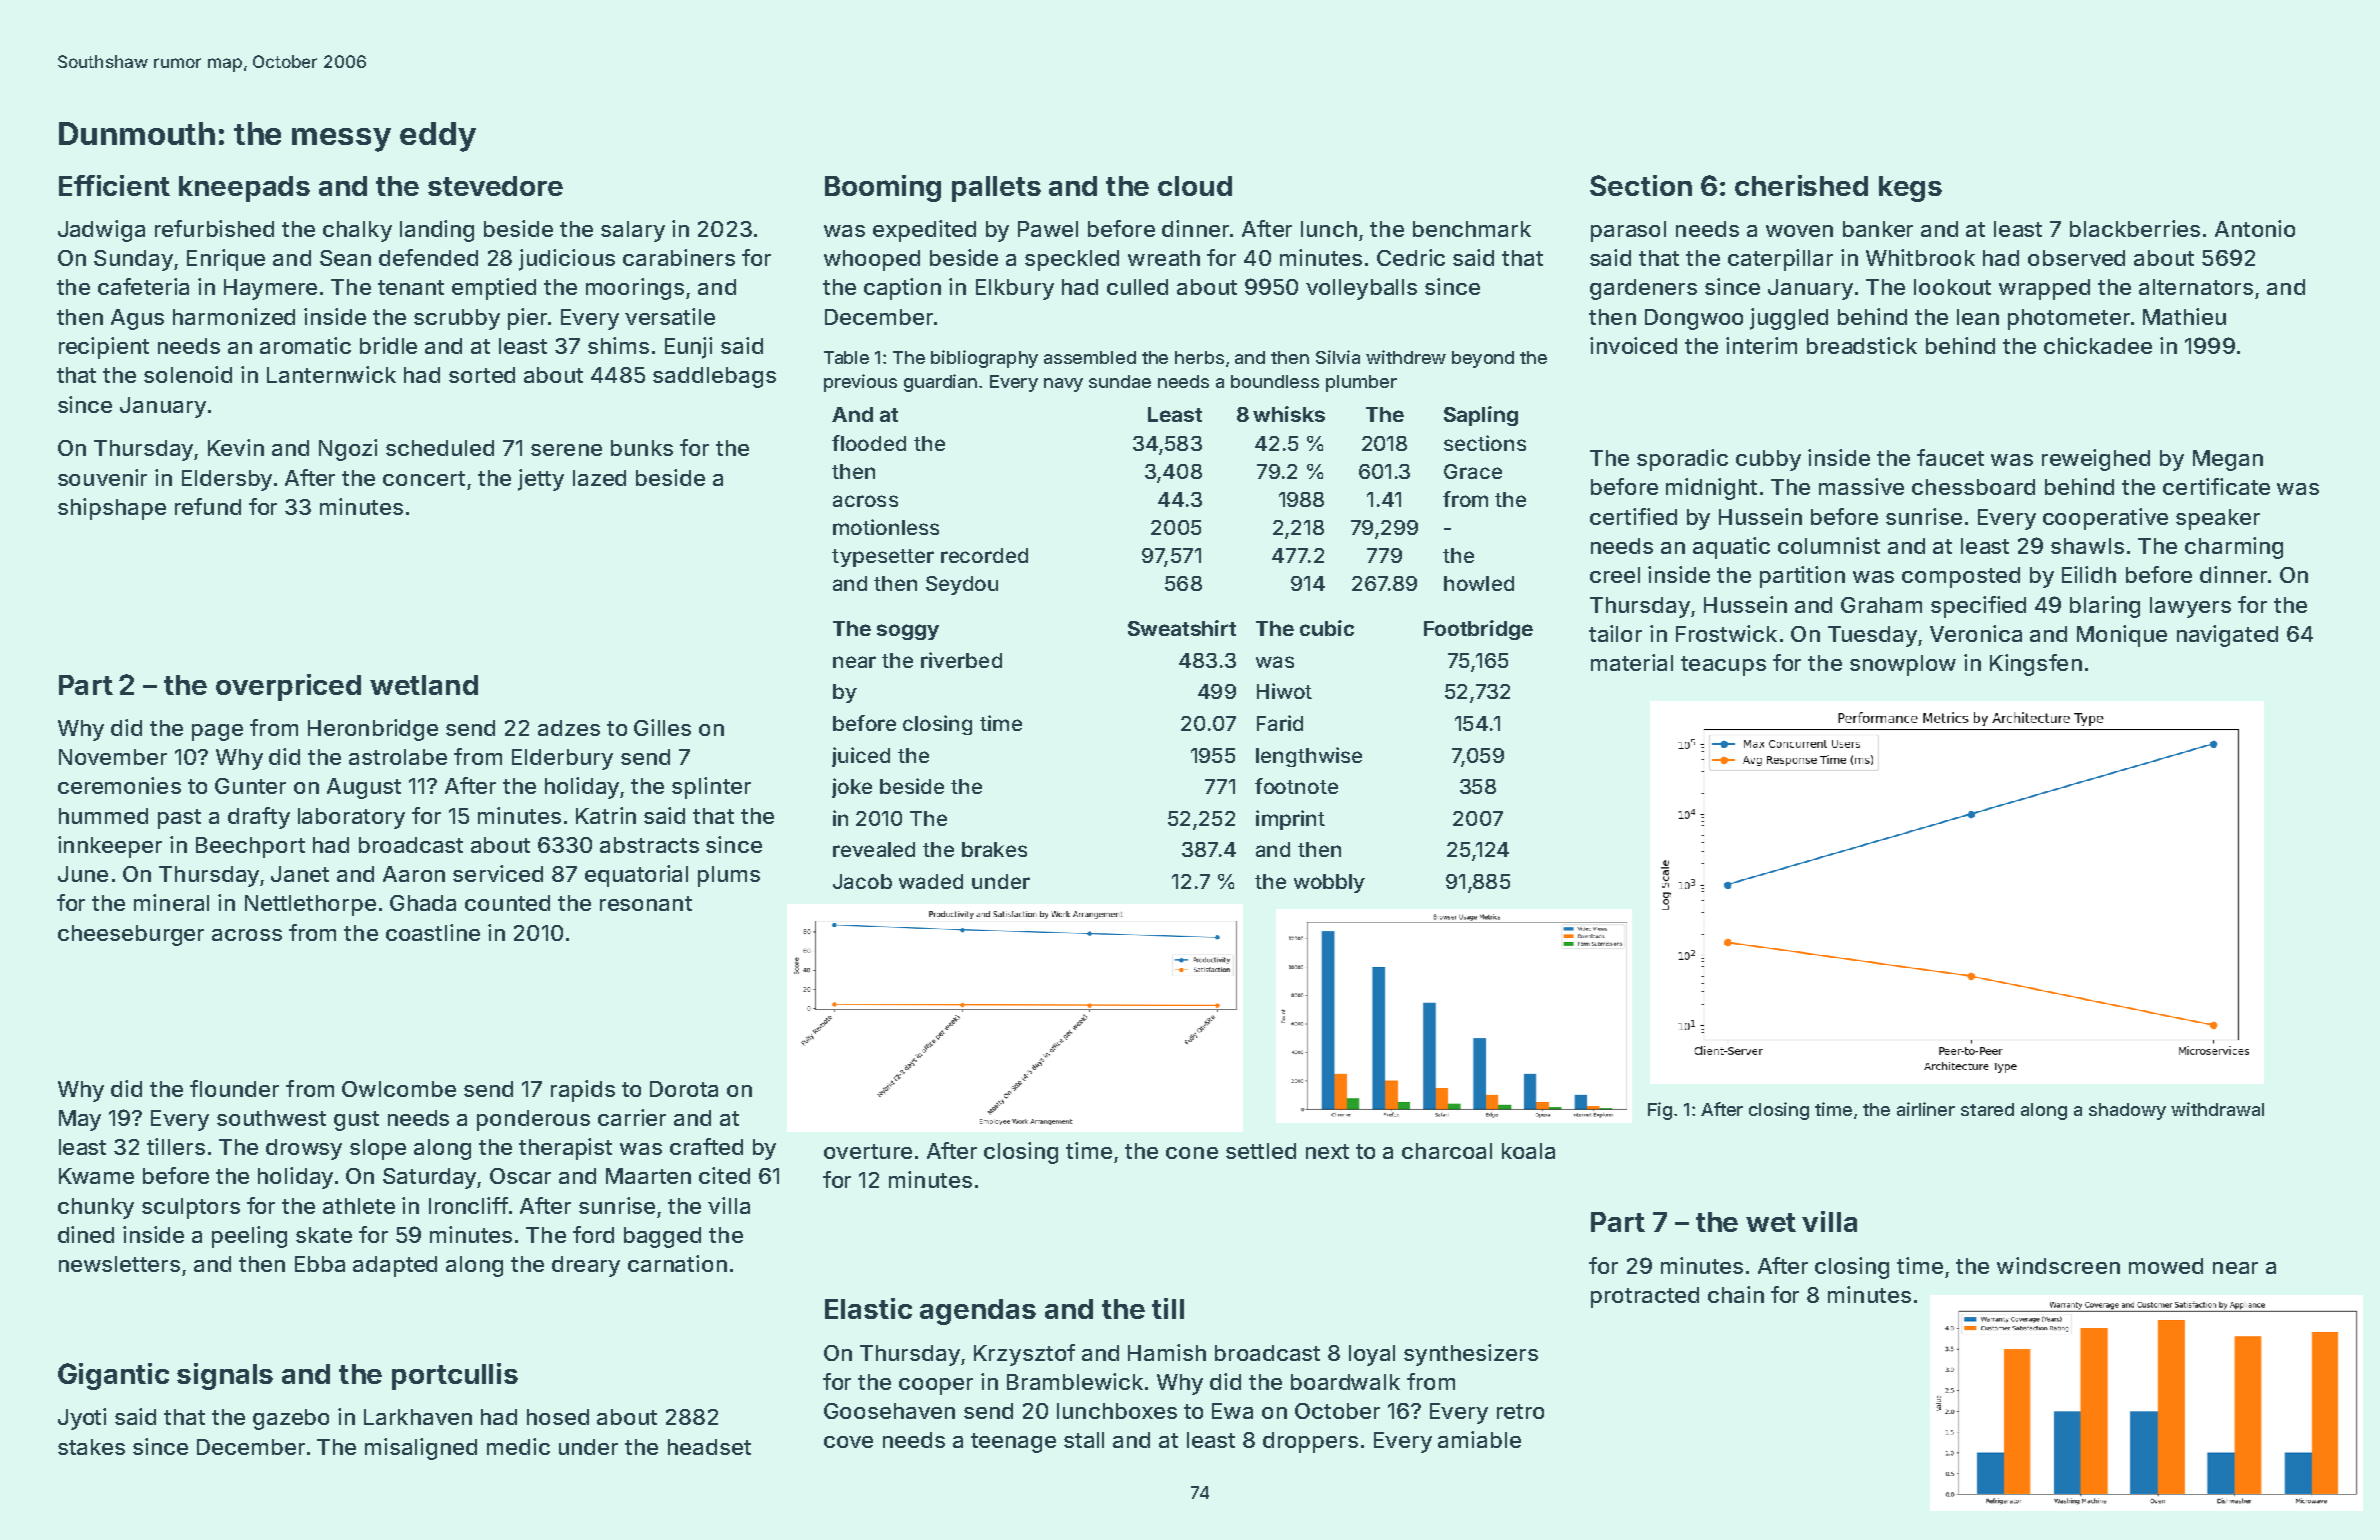 The height and width of the image is (1540, 2380). I want to click on bibliography, so click(984, 359).
